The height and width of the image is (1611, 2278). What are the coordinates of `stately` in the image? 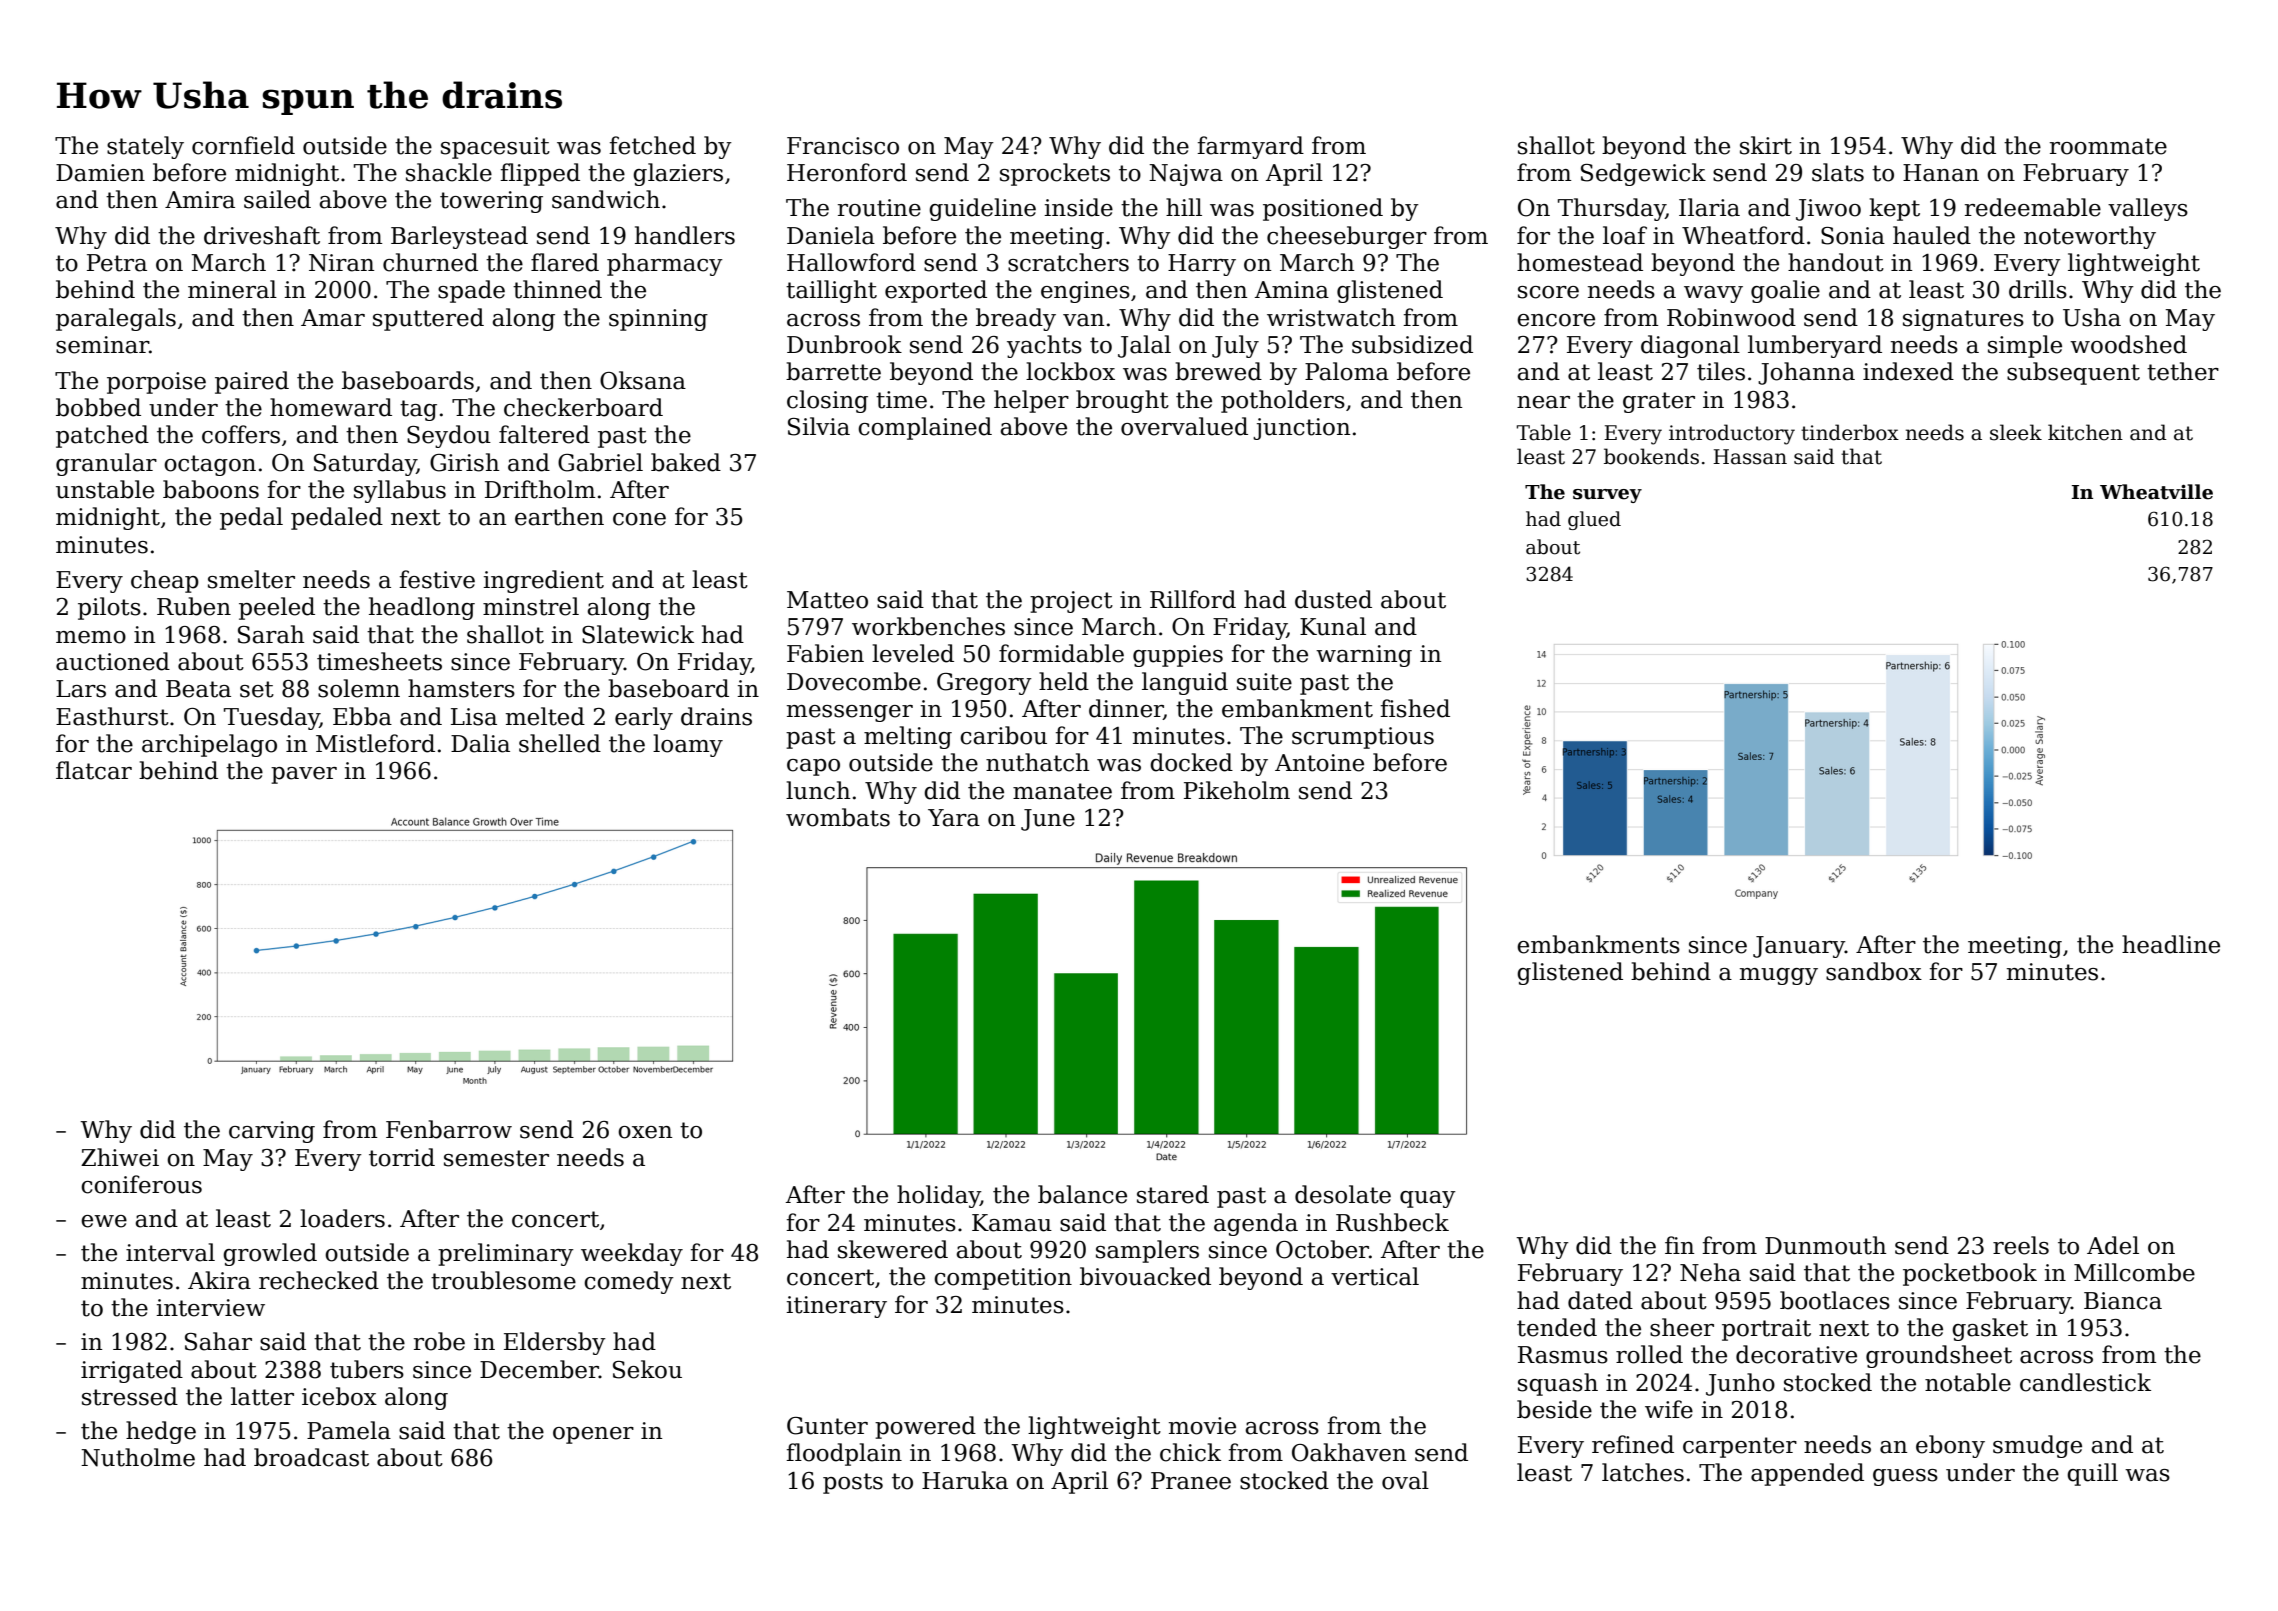 It's located at (145, 147).
